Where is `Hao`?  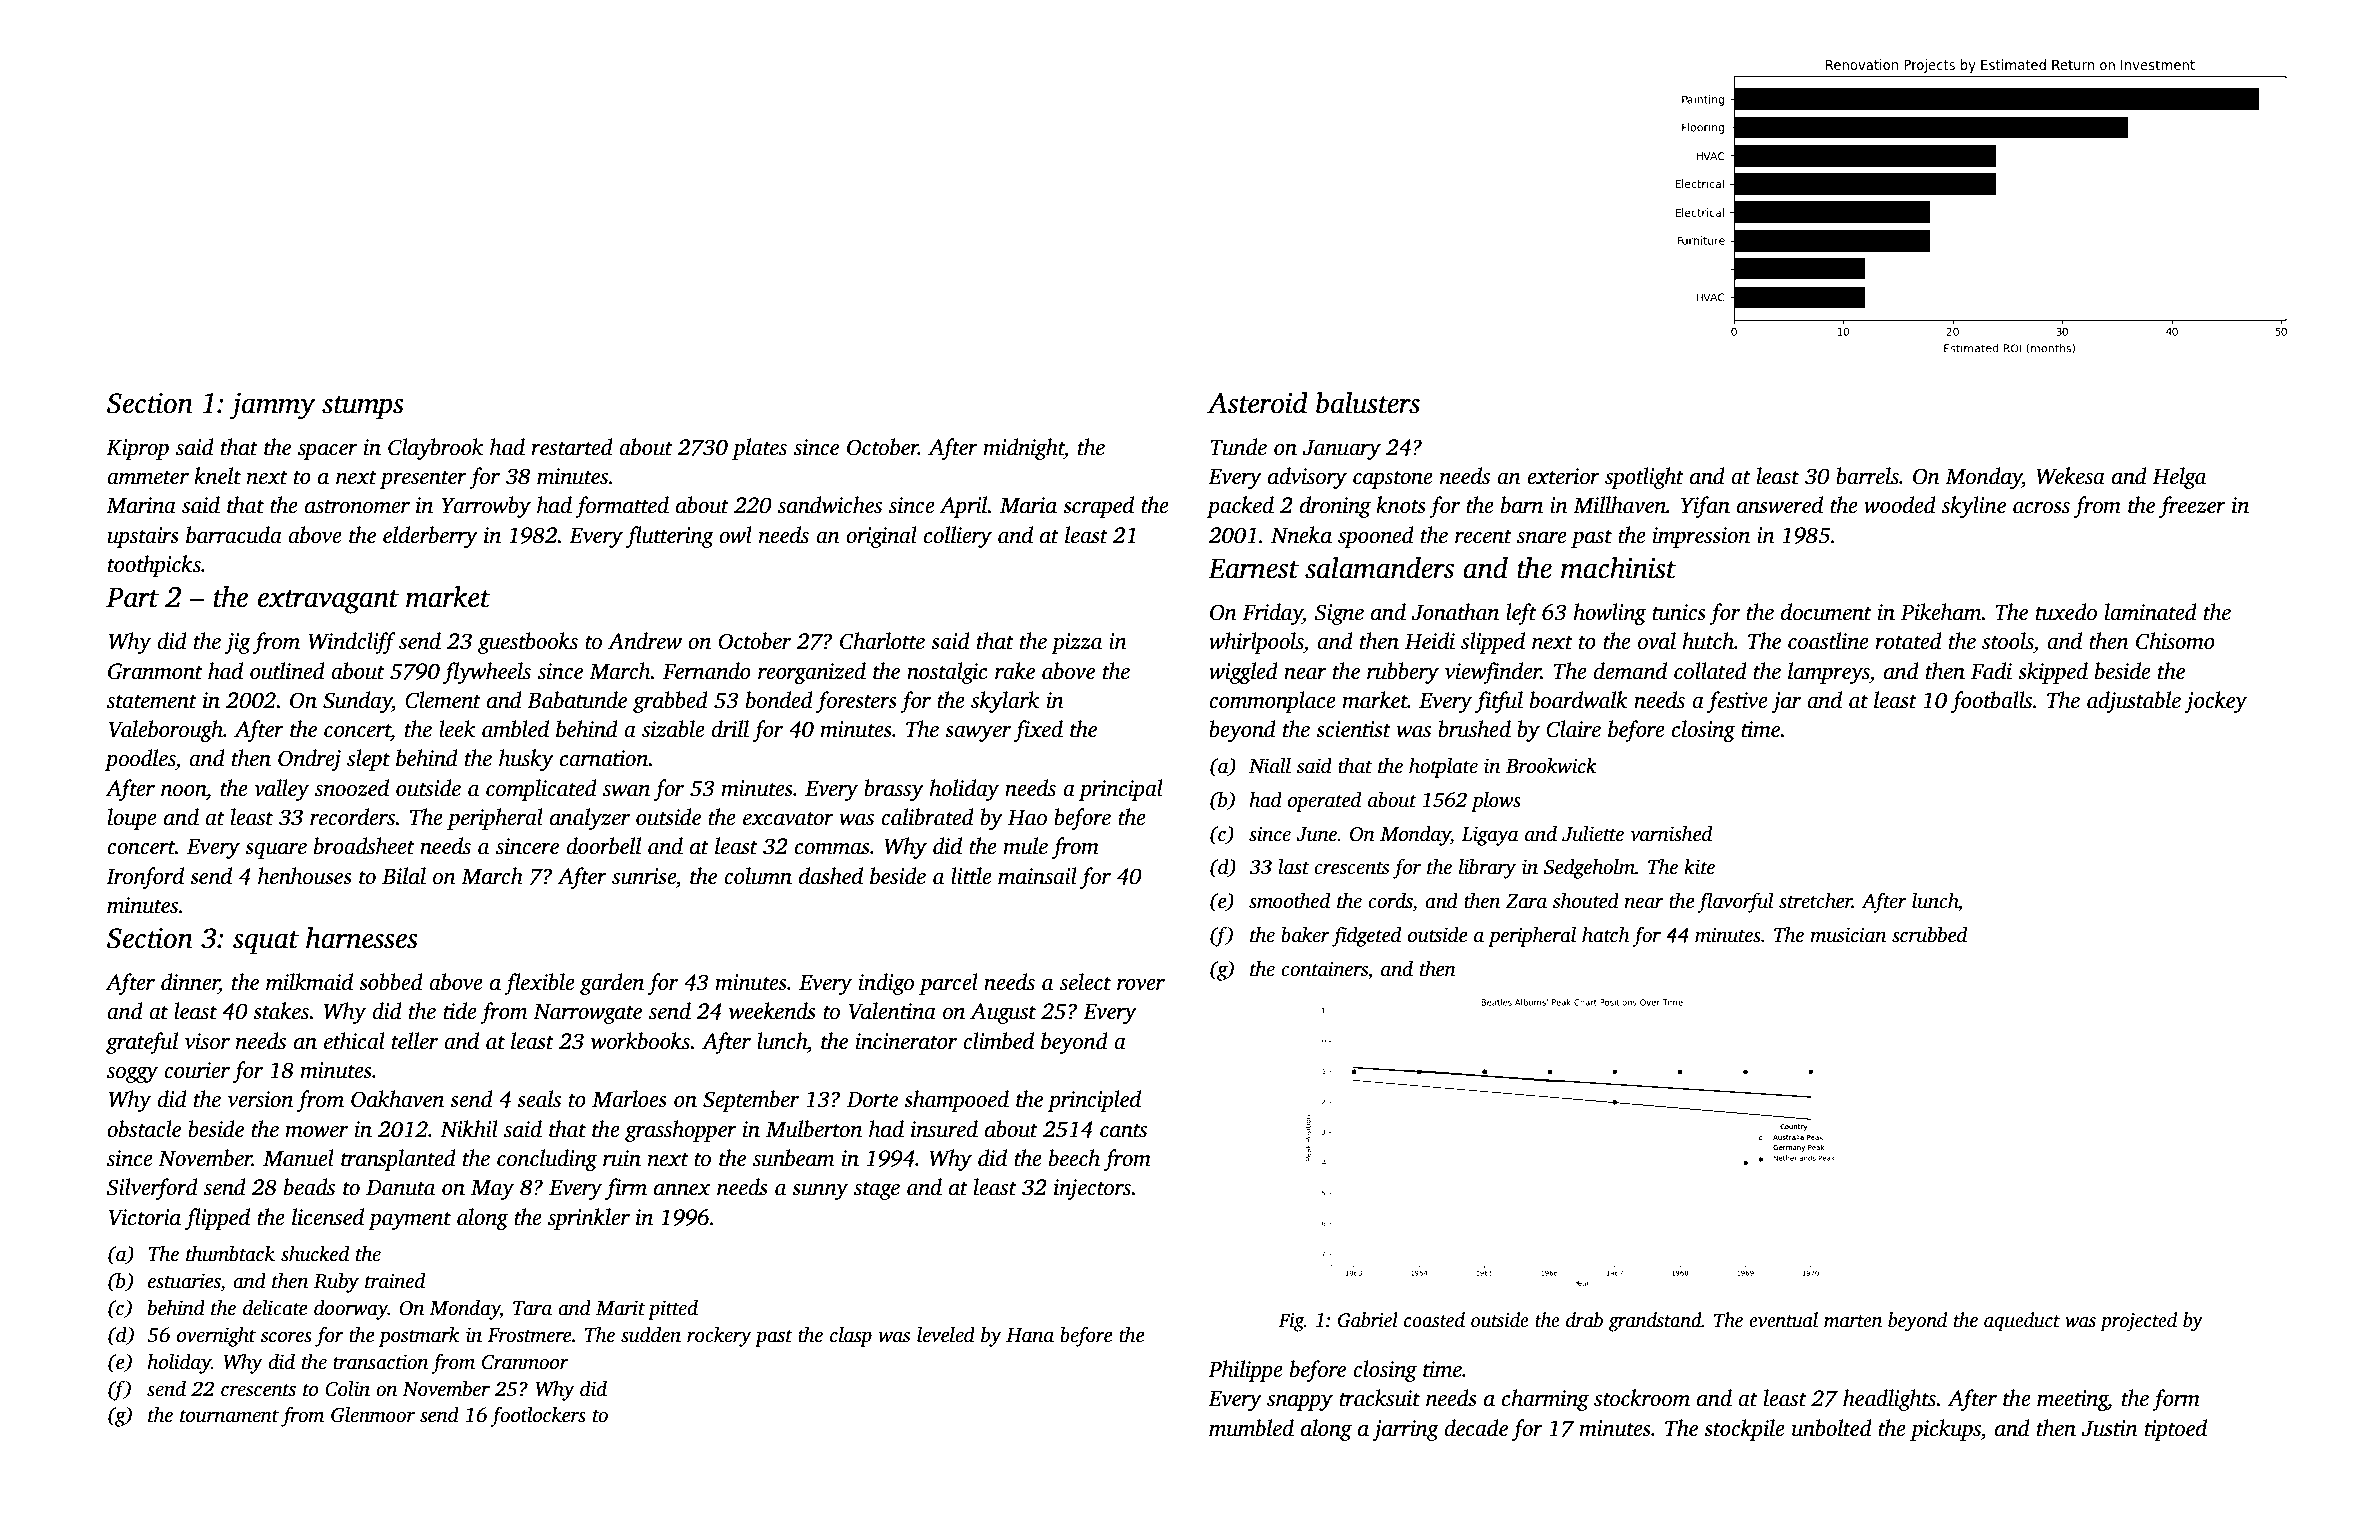
Hao is located at coordinates (1027, 818).
